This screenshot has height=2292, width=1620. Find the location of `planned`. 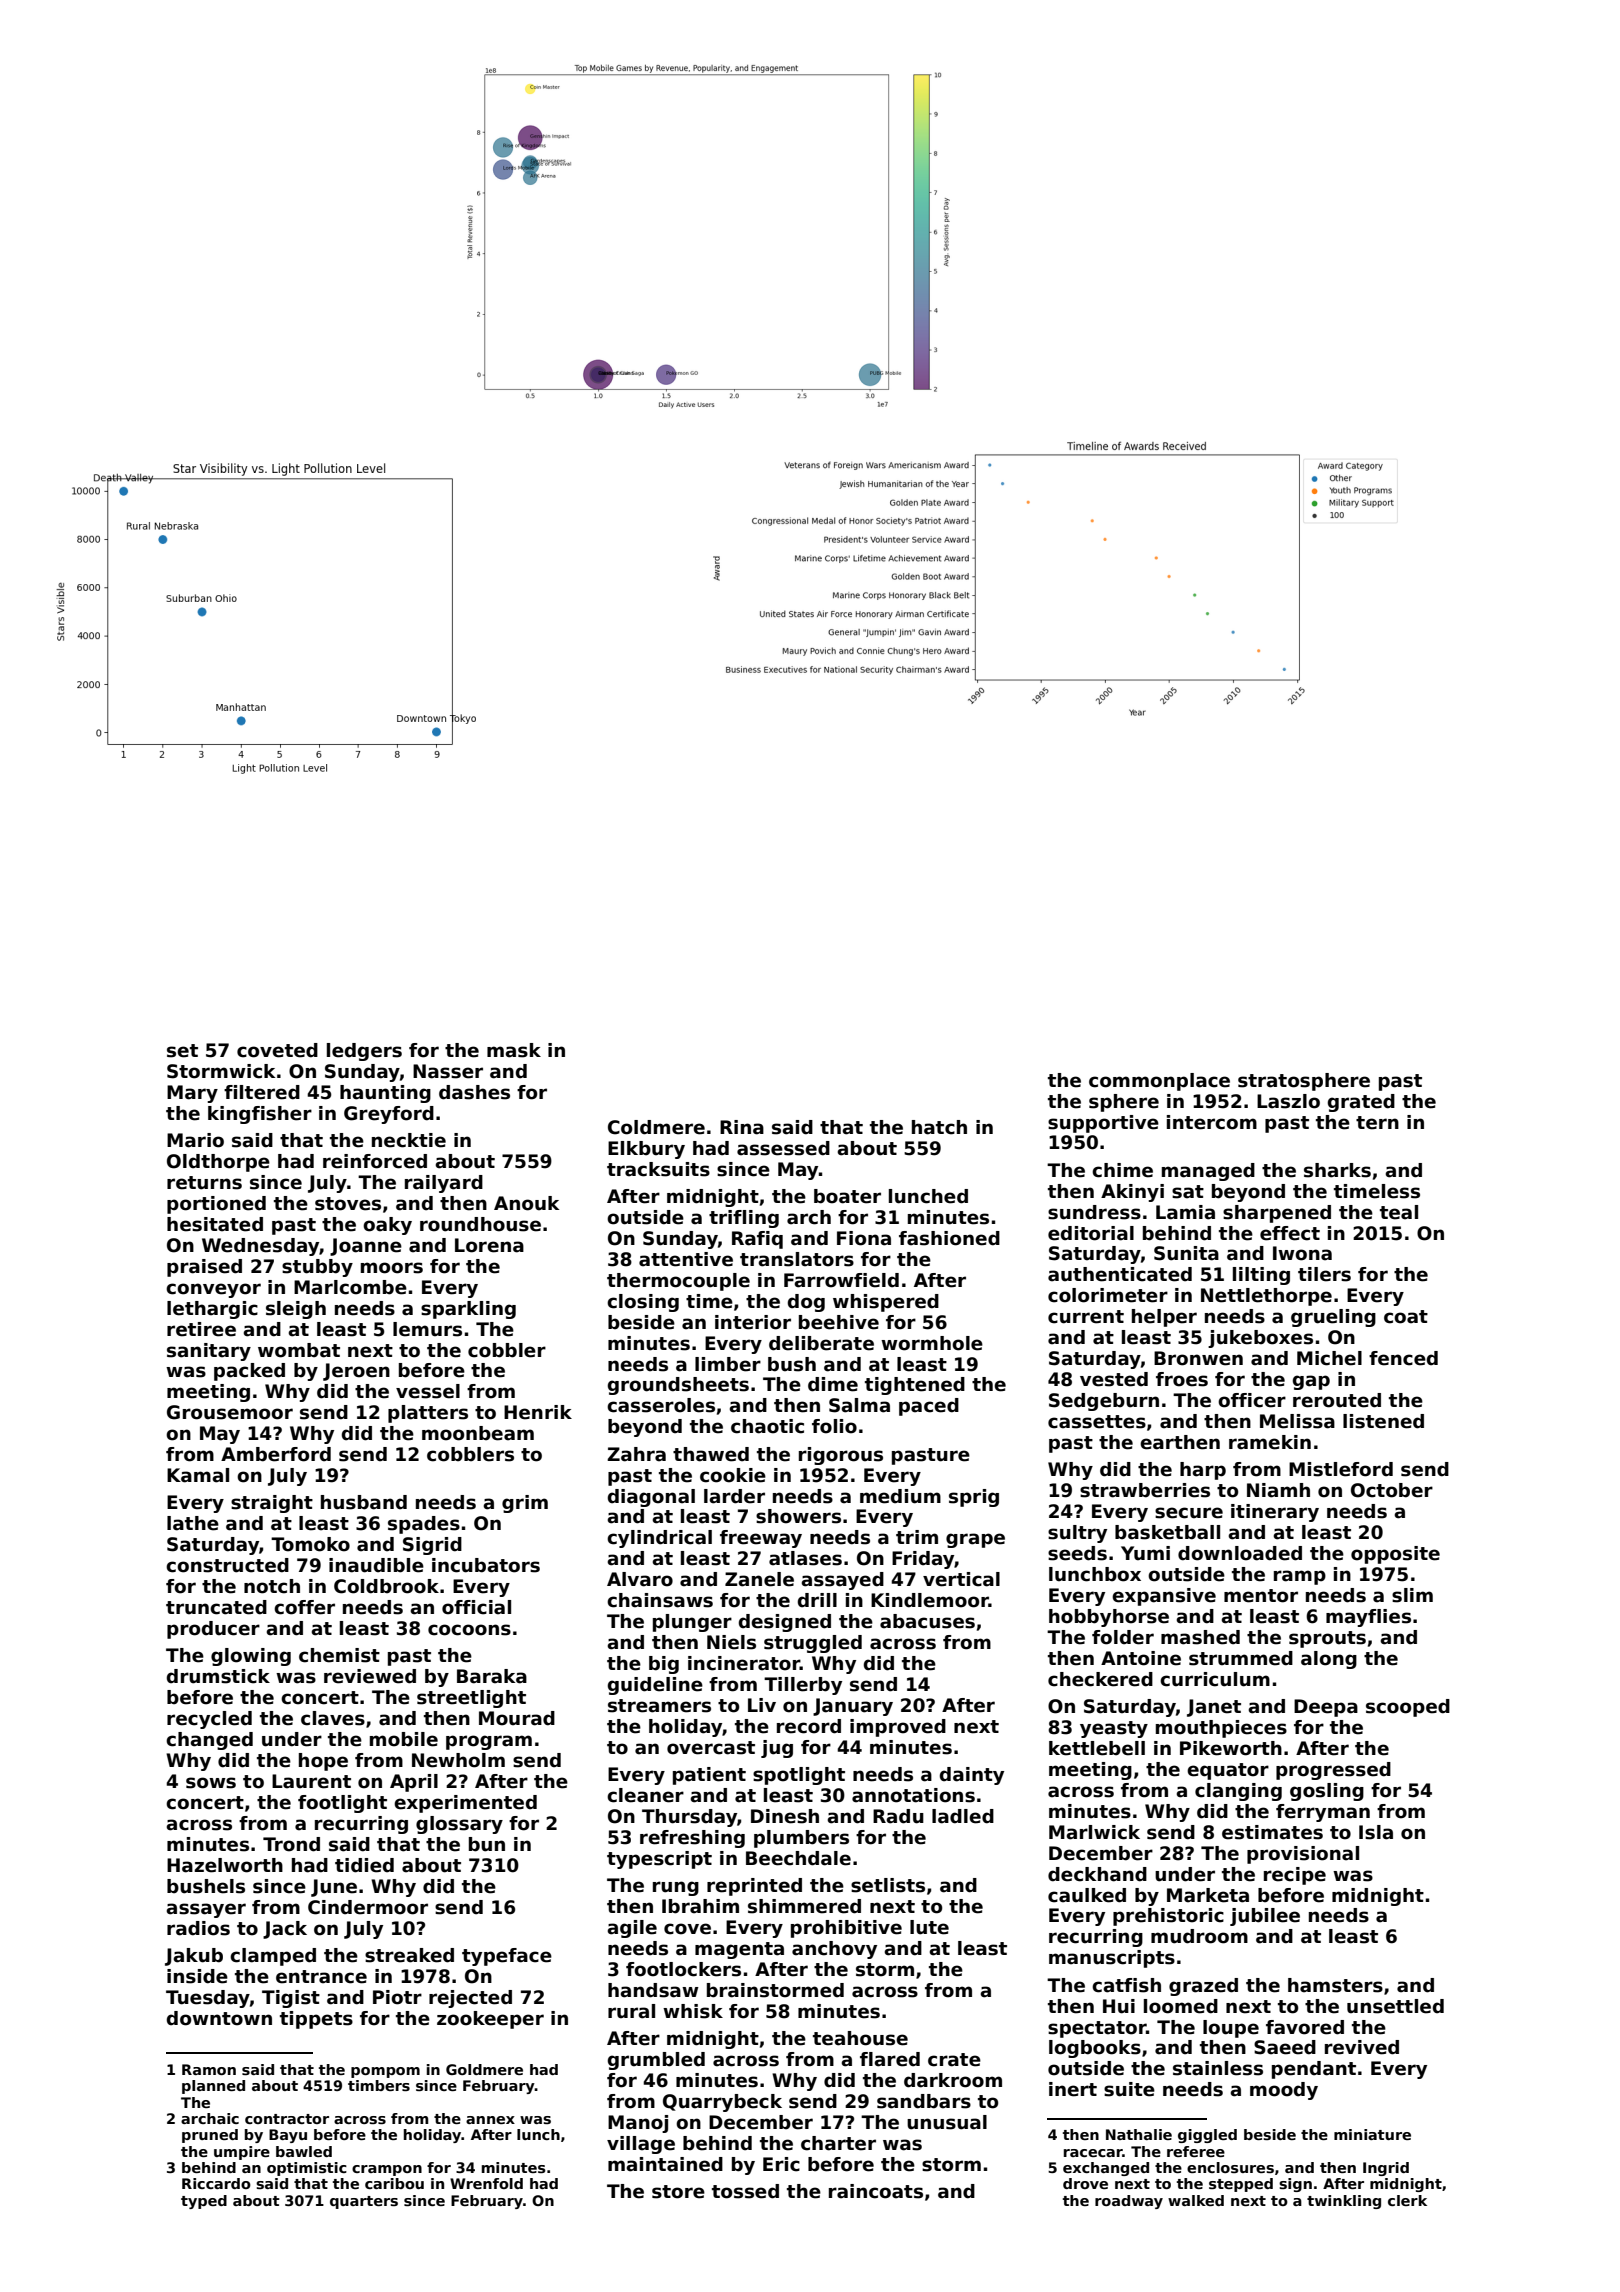

planned is located at coordinates (213, 2087).
